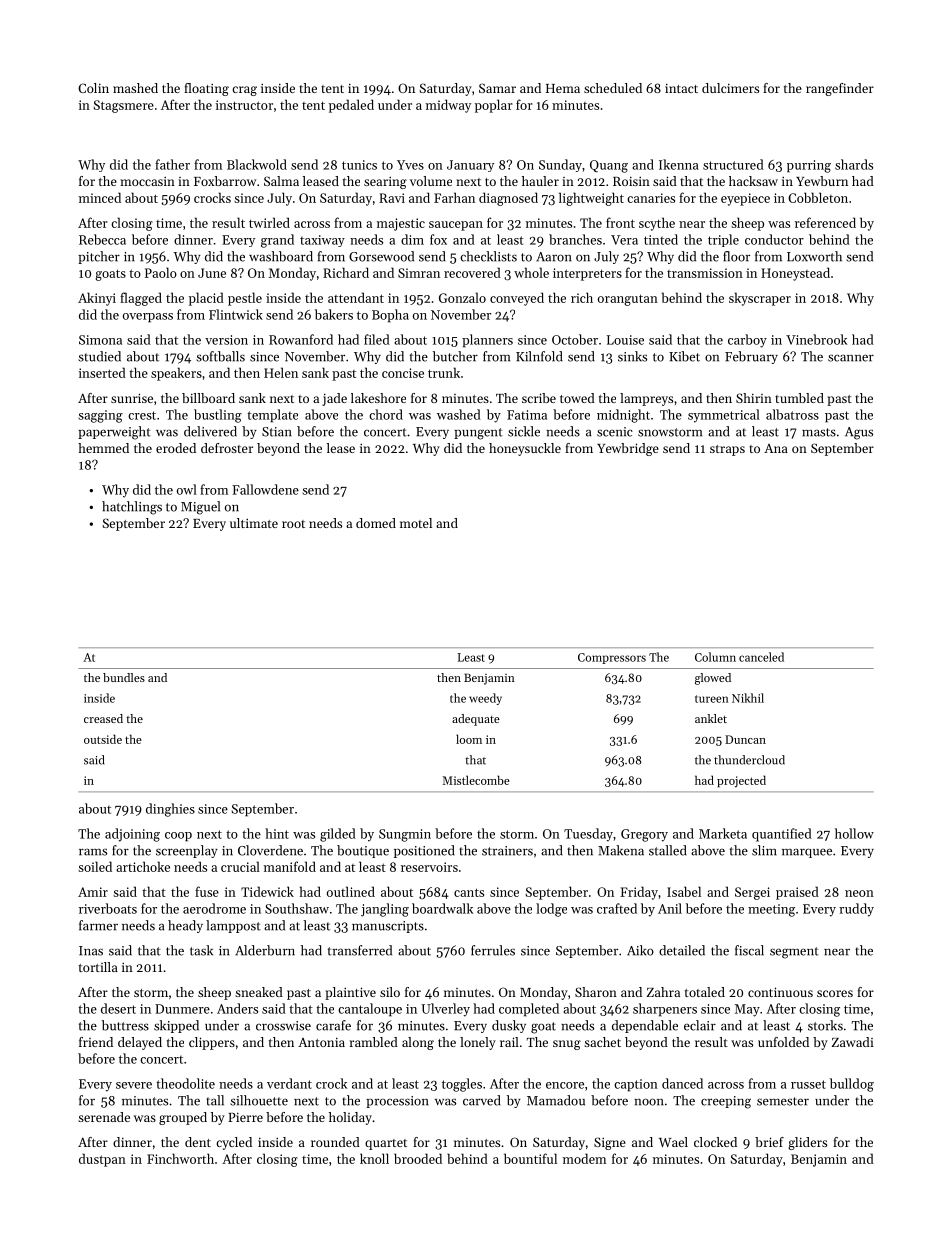 This screenshot has width=952, height=1233. I want to click on straps, so click(727, 450).
